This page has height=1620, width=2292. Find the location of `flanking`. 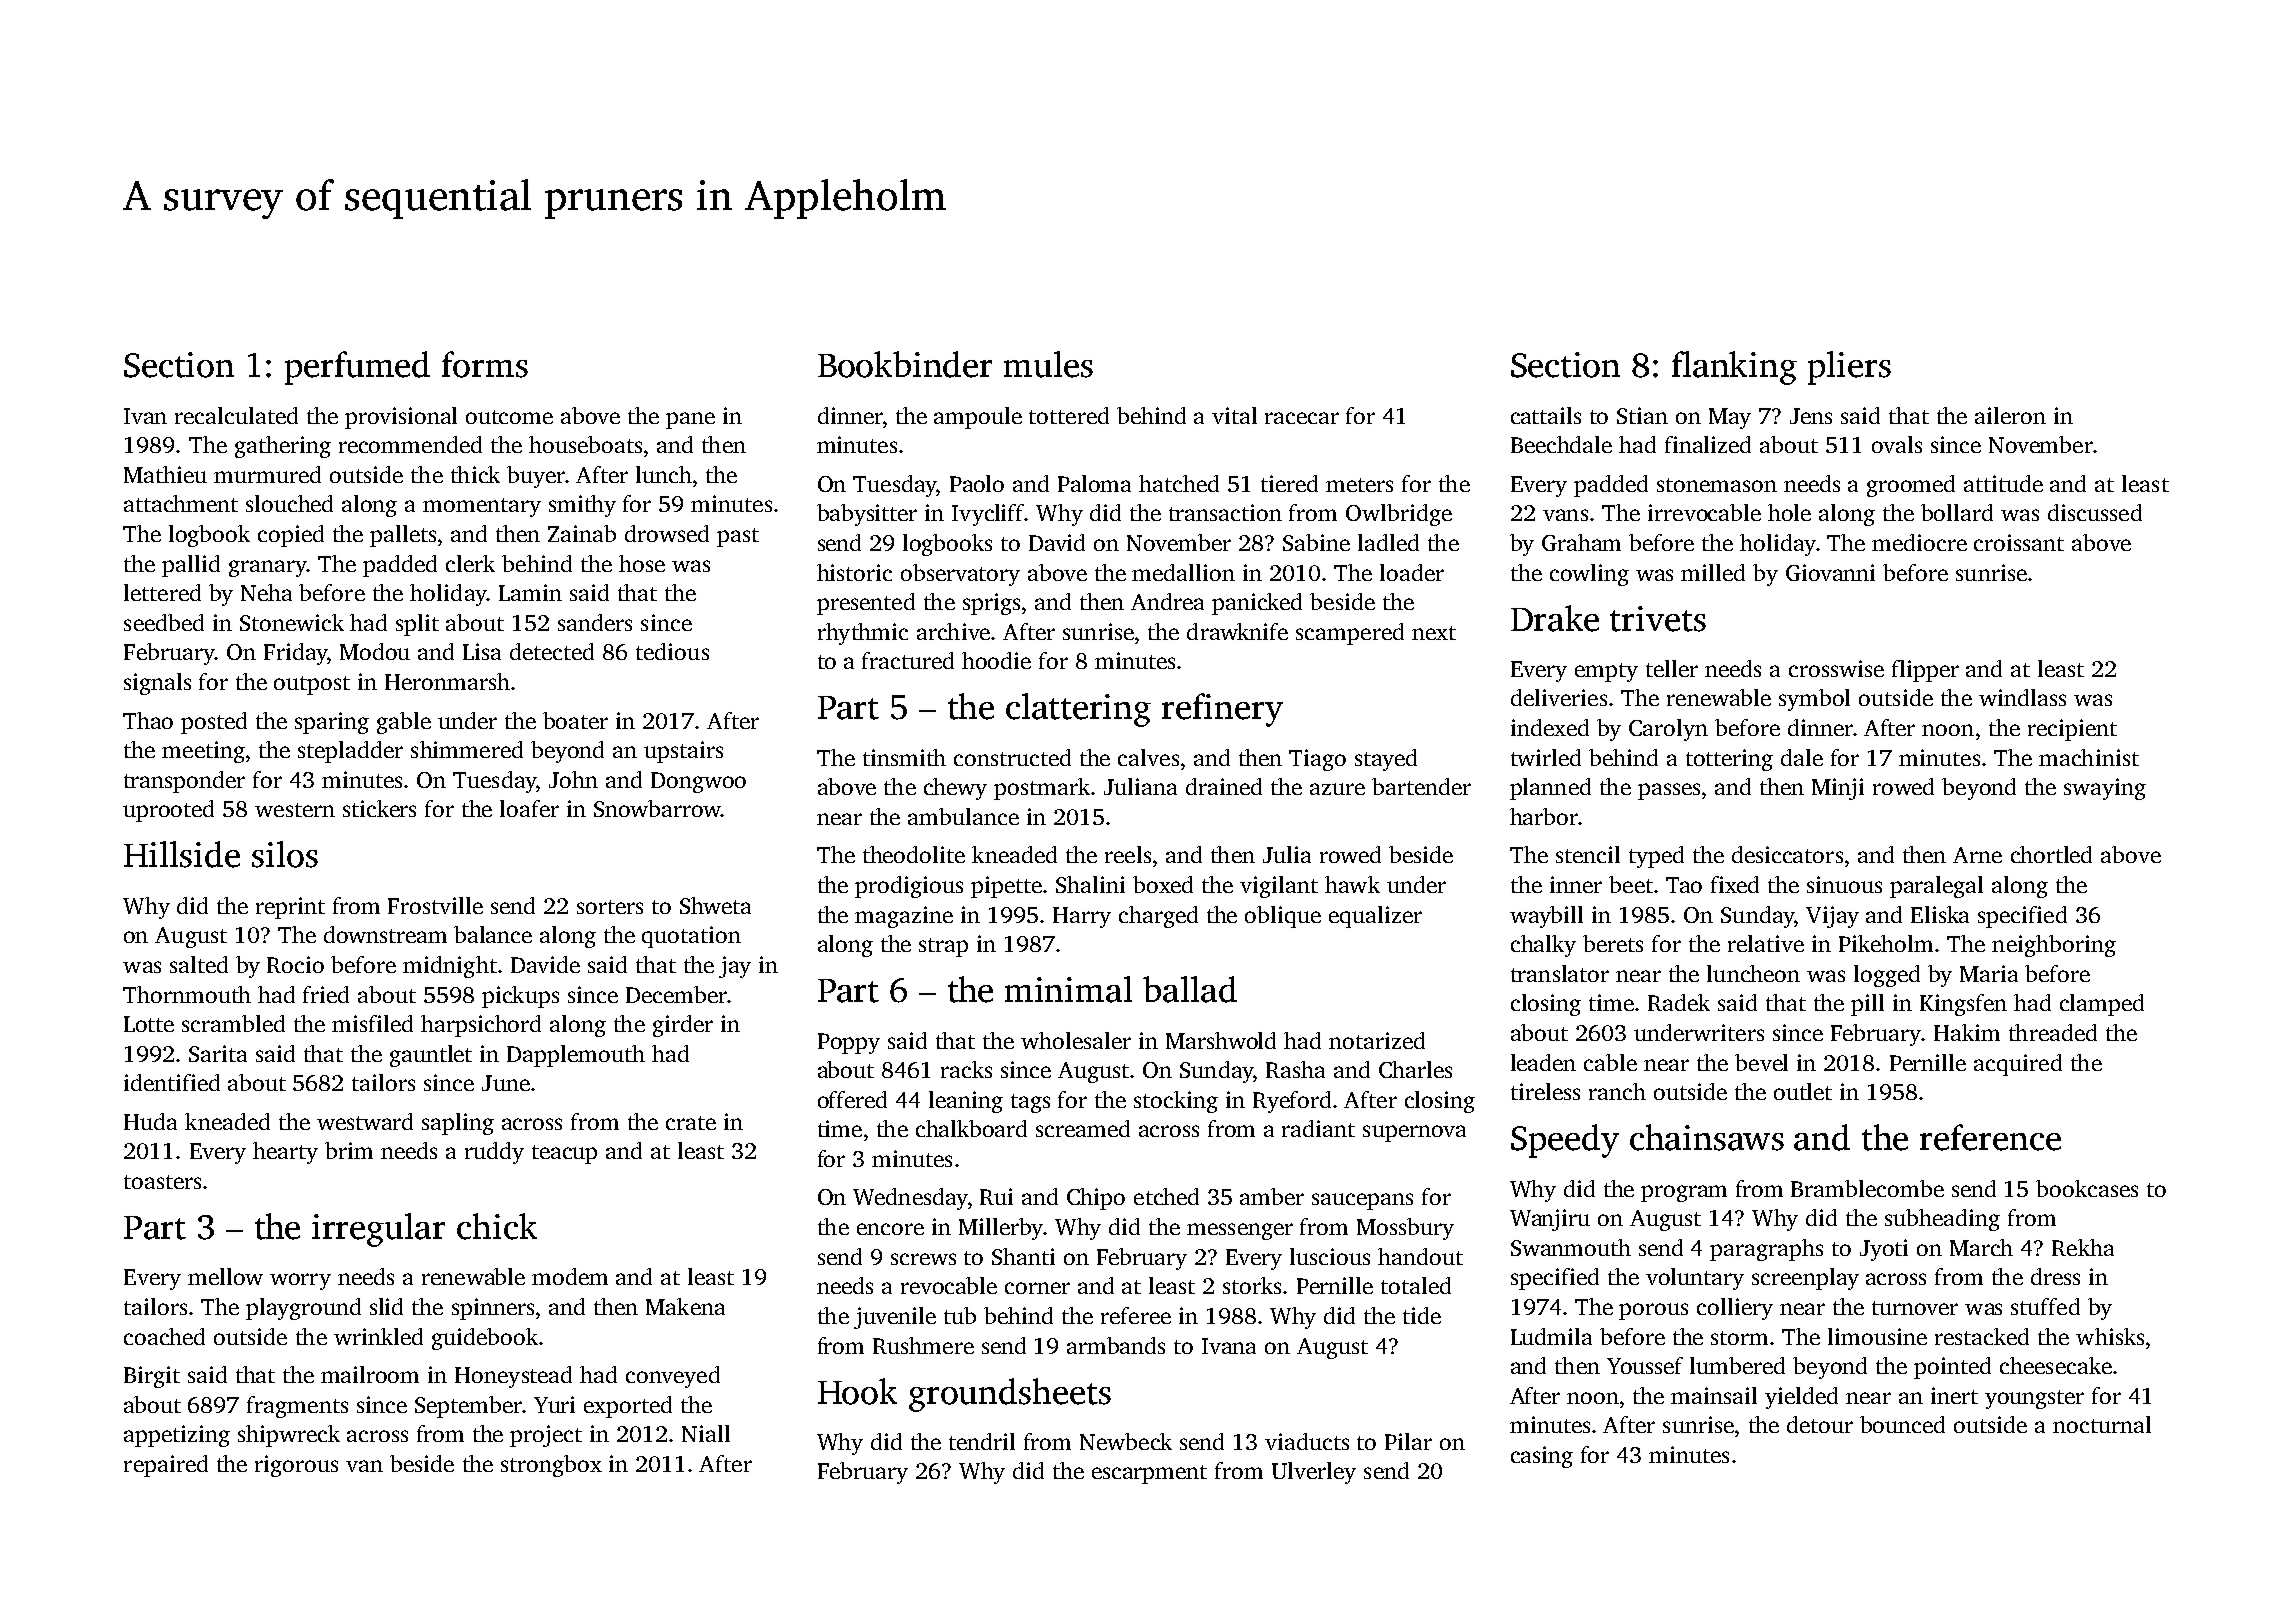

flanking is located at coordinates (1734, 368).
